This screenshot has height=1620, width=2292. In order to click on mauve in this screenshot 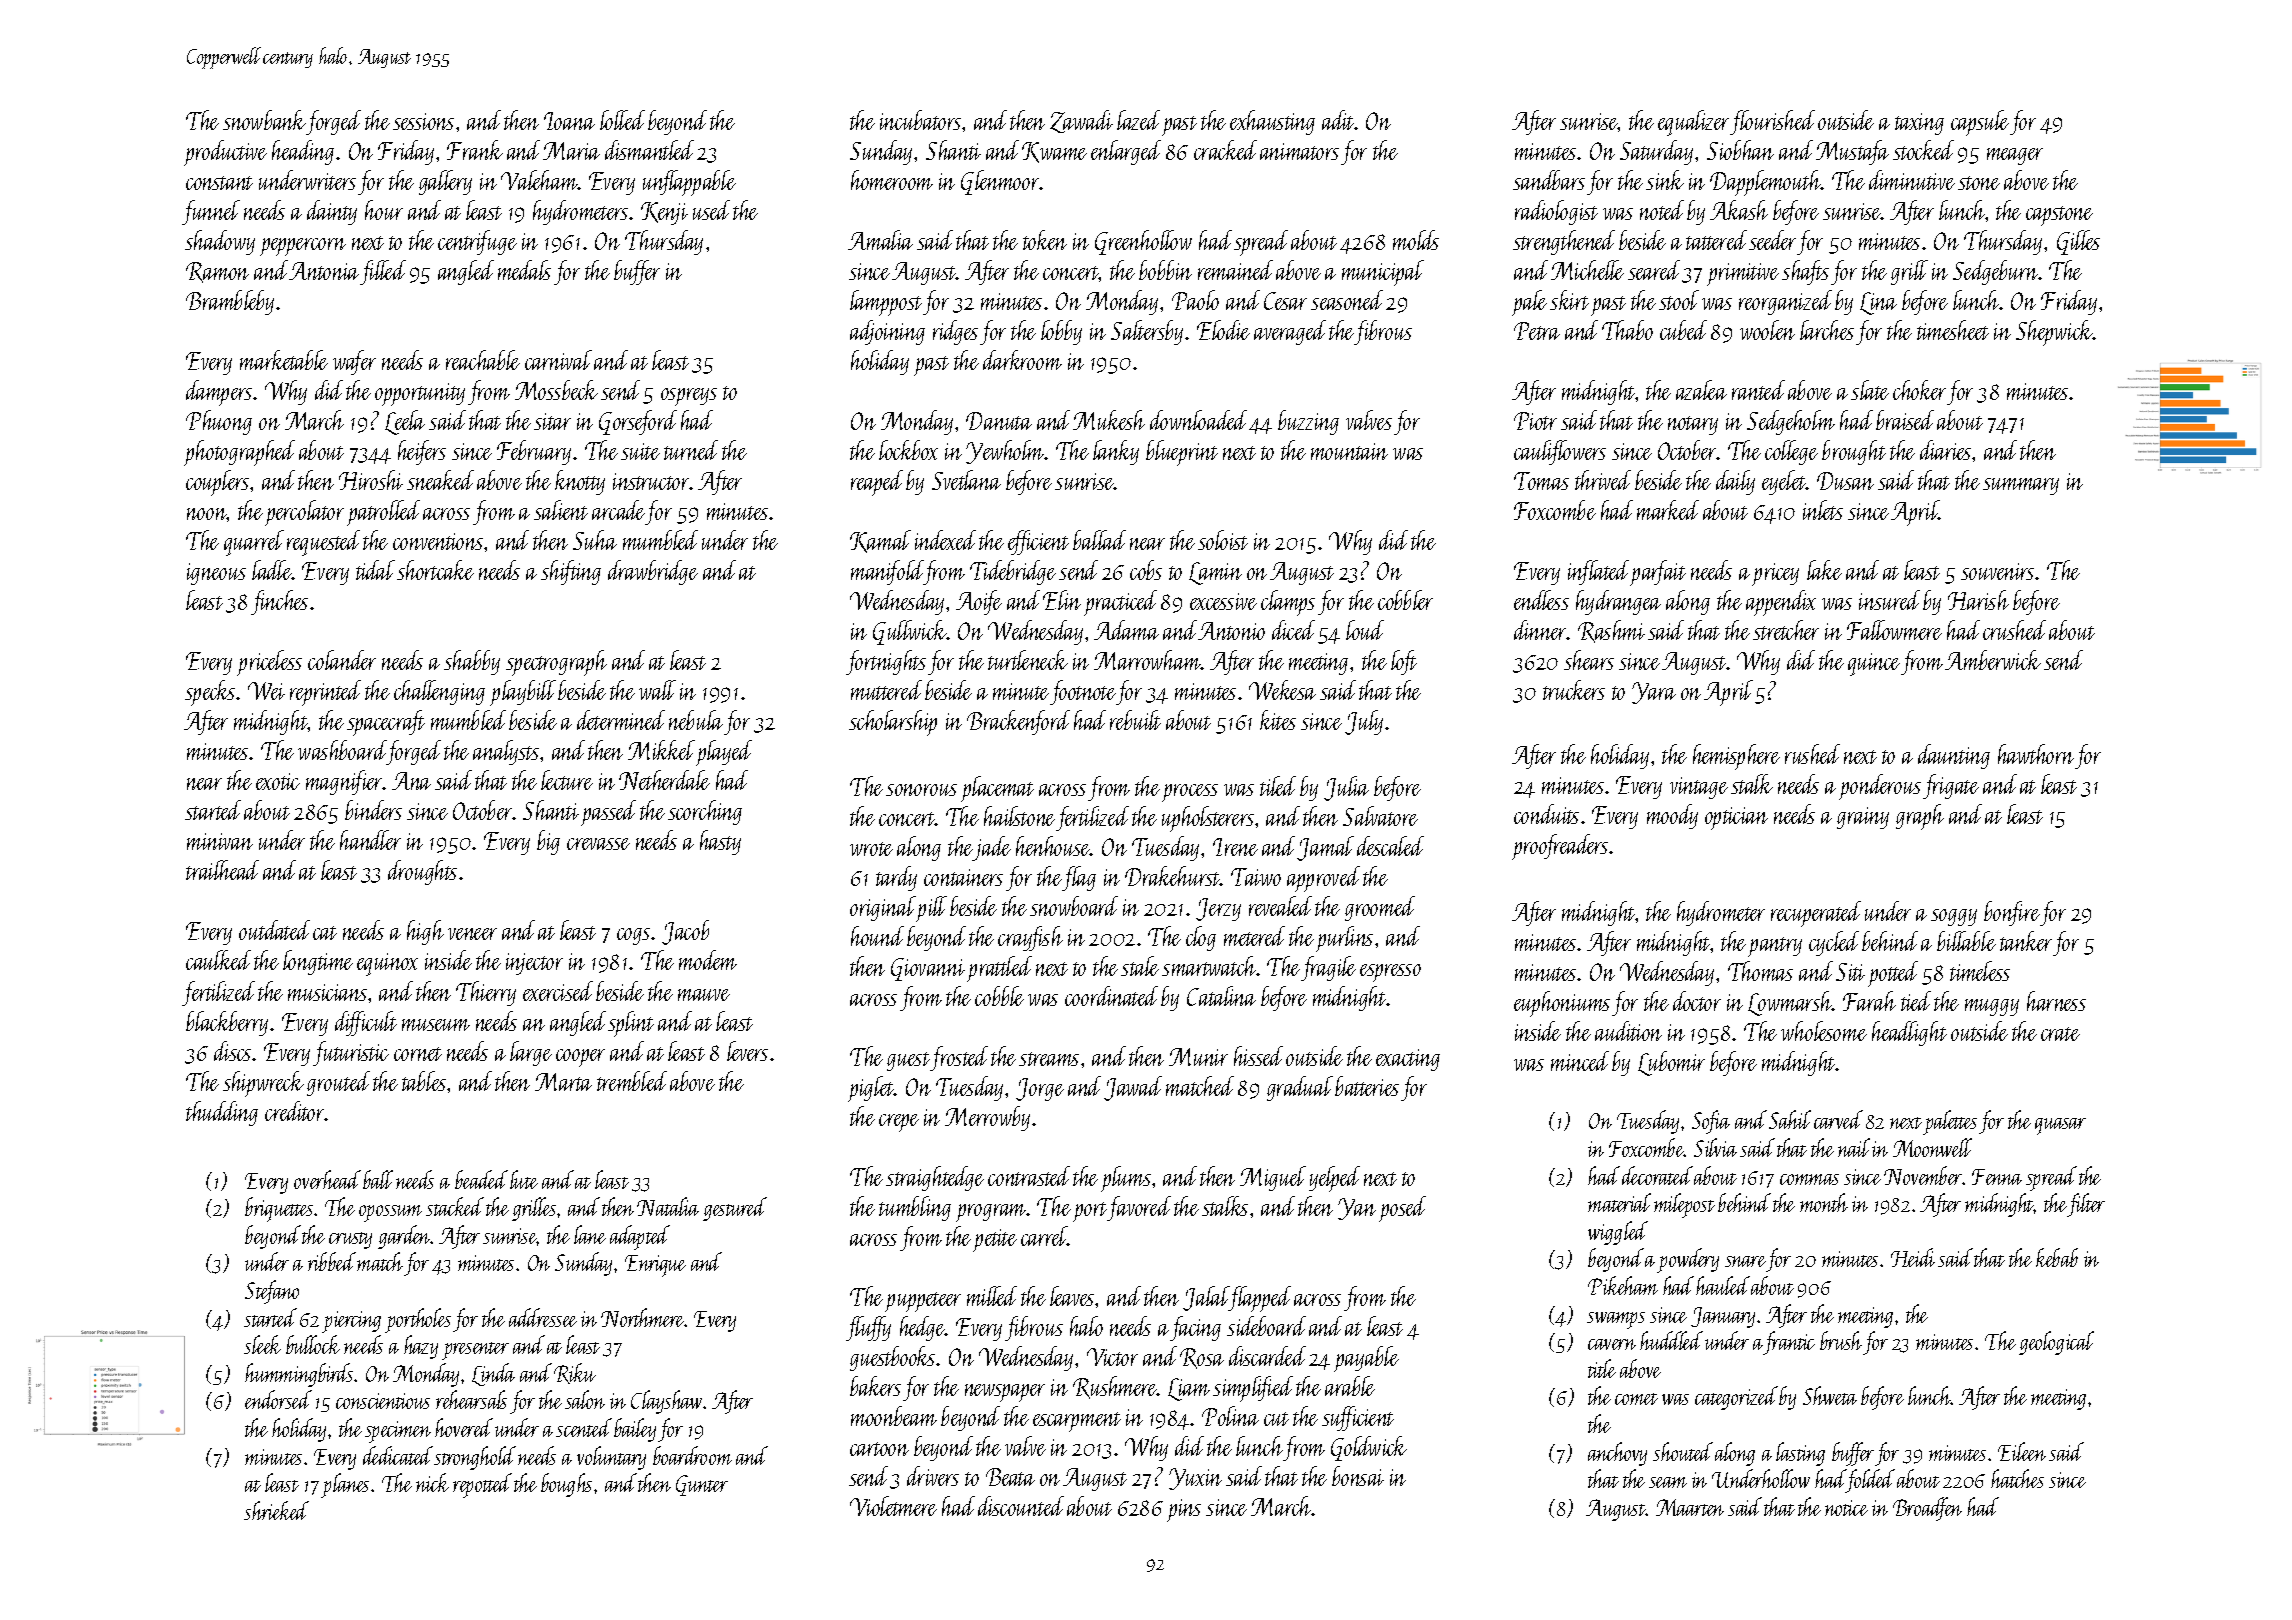, I will do `click(704, 995)`.
